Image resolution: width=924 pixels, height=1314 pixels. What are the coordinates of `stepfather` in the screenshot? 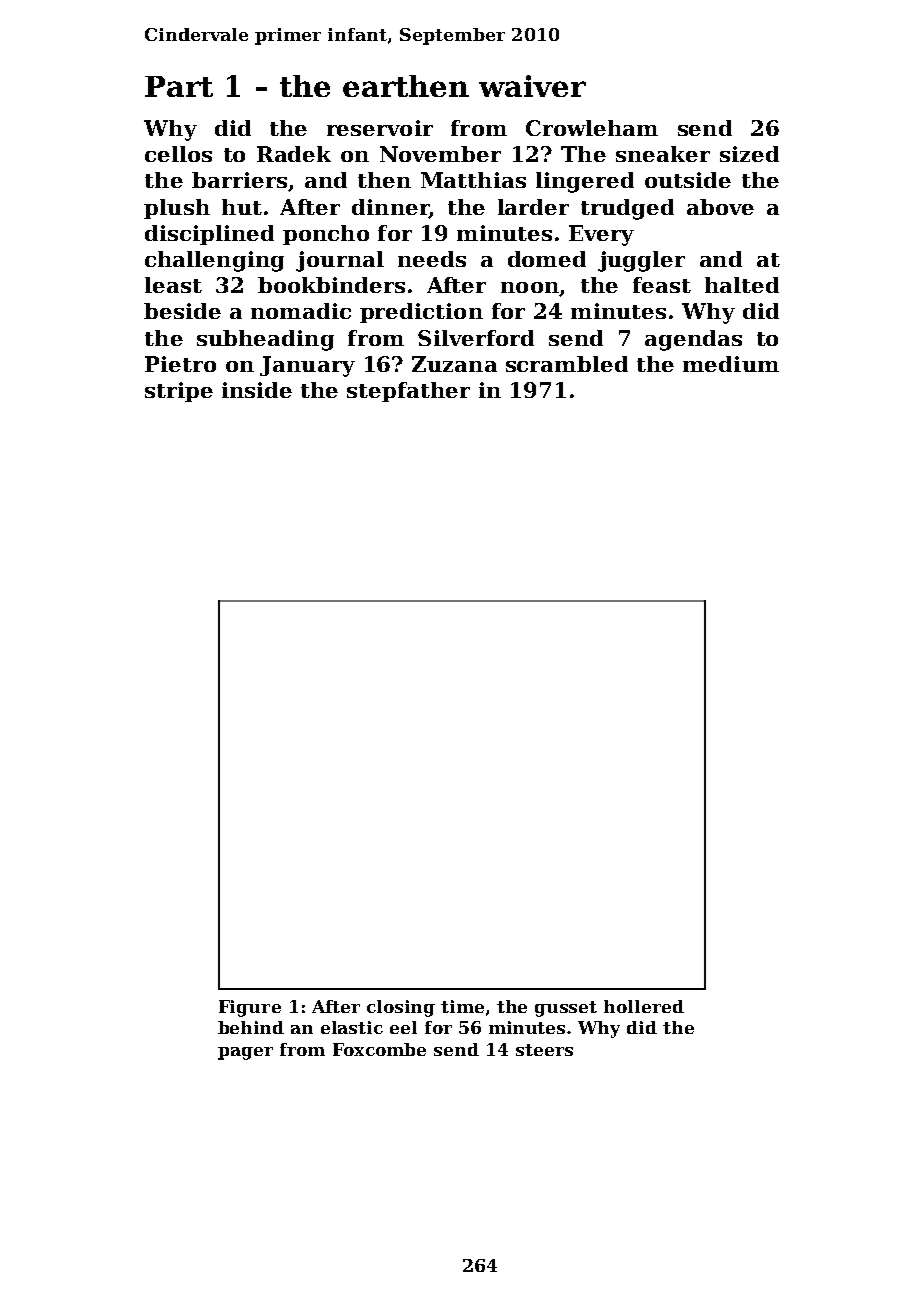 It's located at (408, 392).
